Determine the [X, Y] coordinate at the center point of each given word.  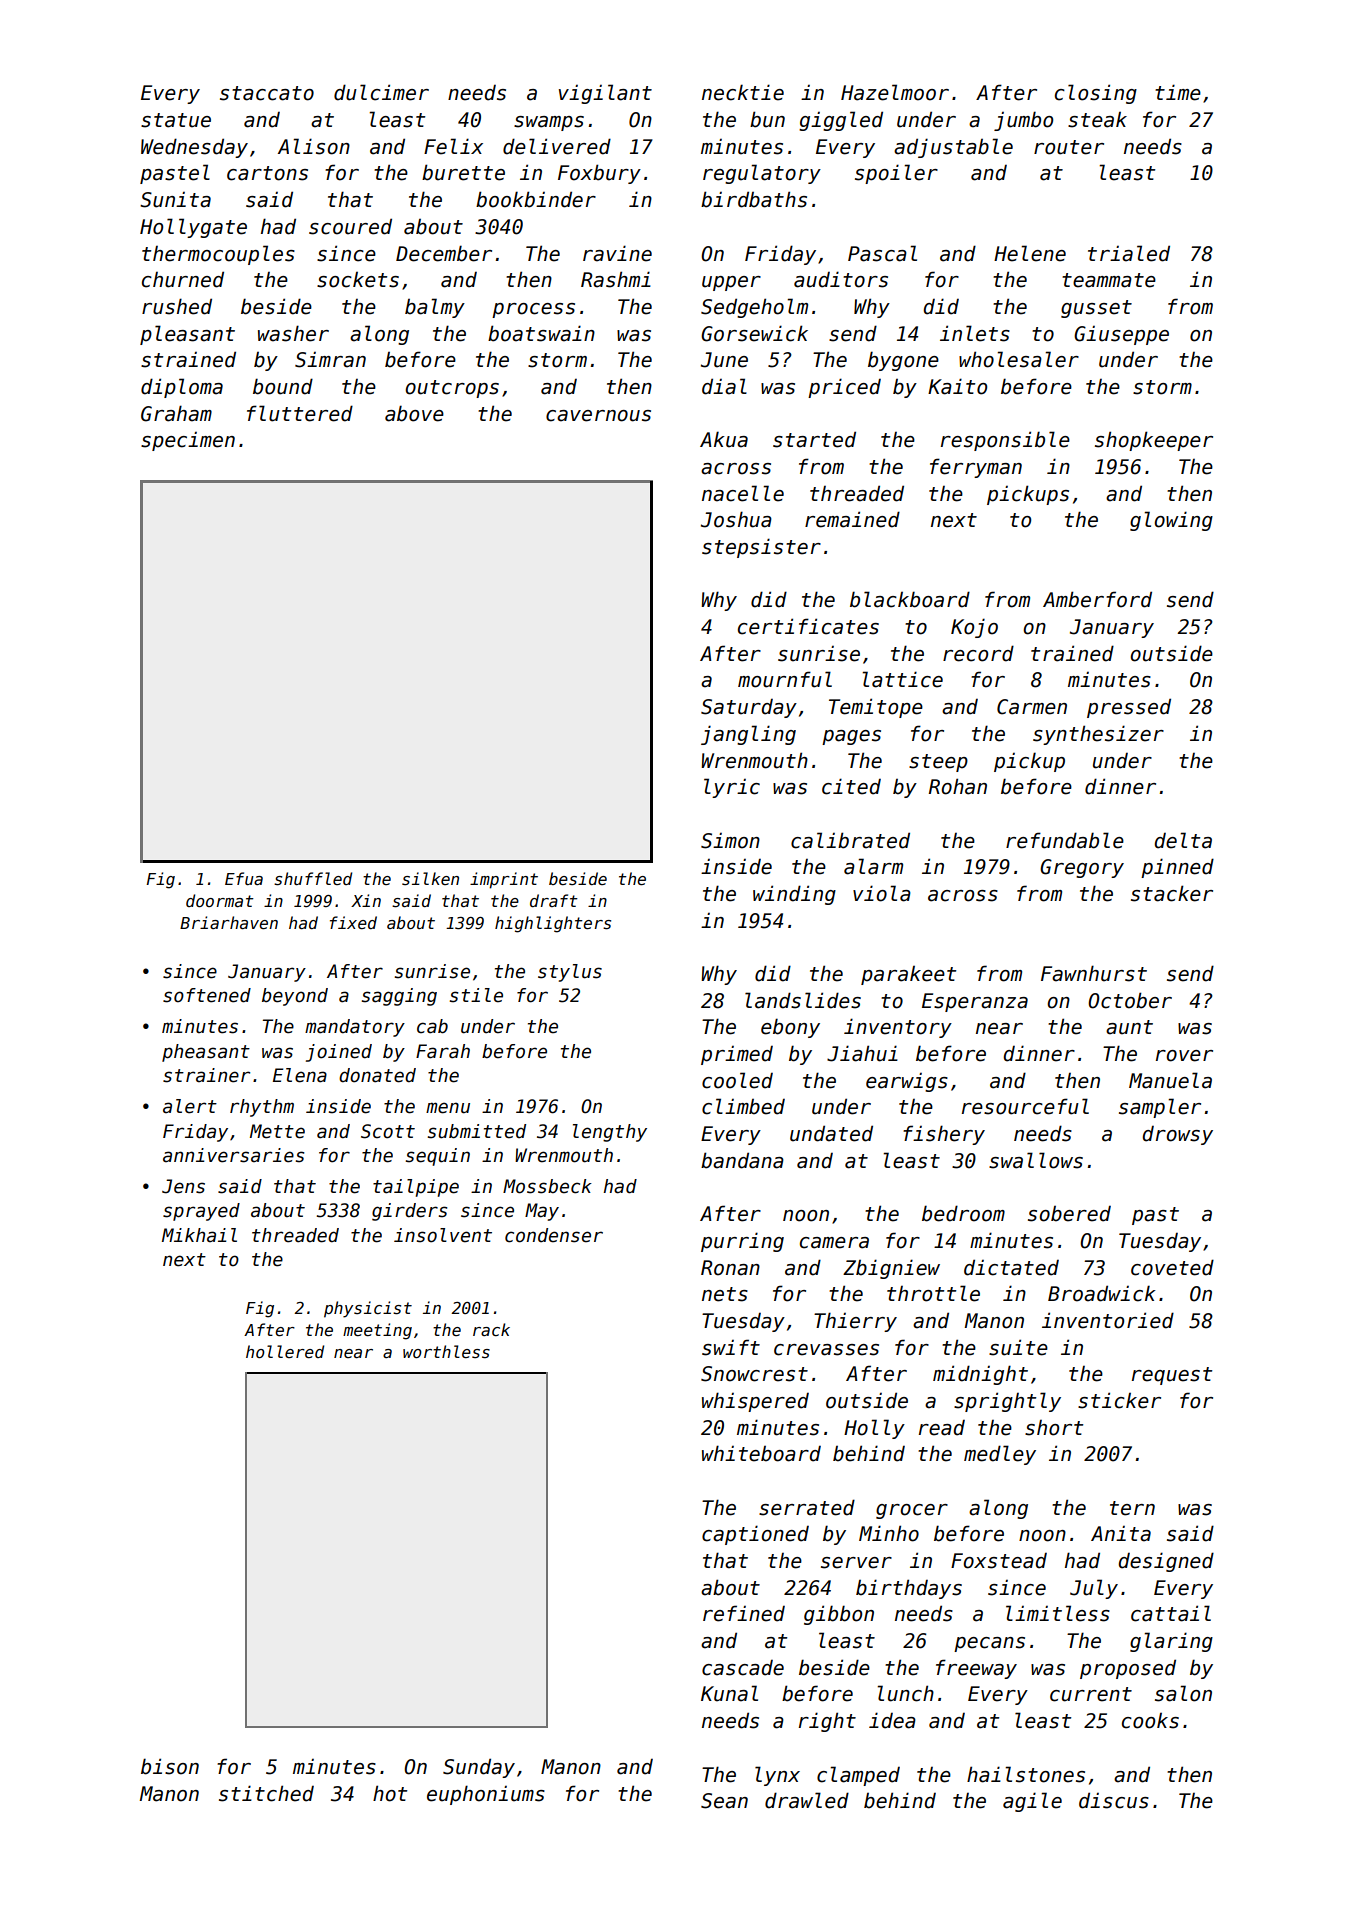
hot [390, 1793]
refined [744, 1613]
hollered [285, 1352]
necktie [743, 92]
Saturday [749, 708]
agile [1032, 1802]
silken [430, 878]
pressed [1129, 708]
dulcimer [381, 92]
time [1178, 92]
